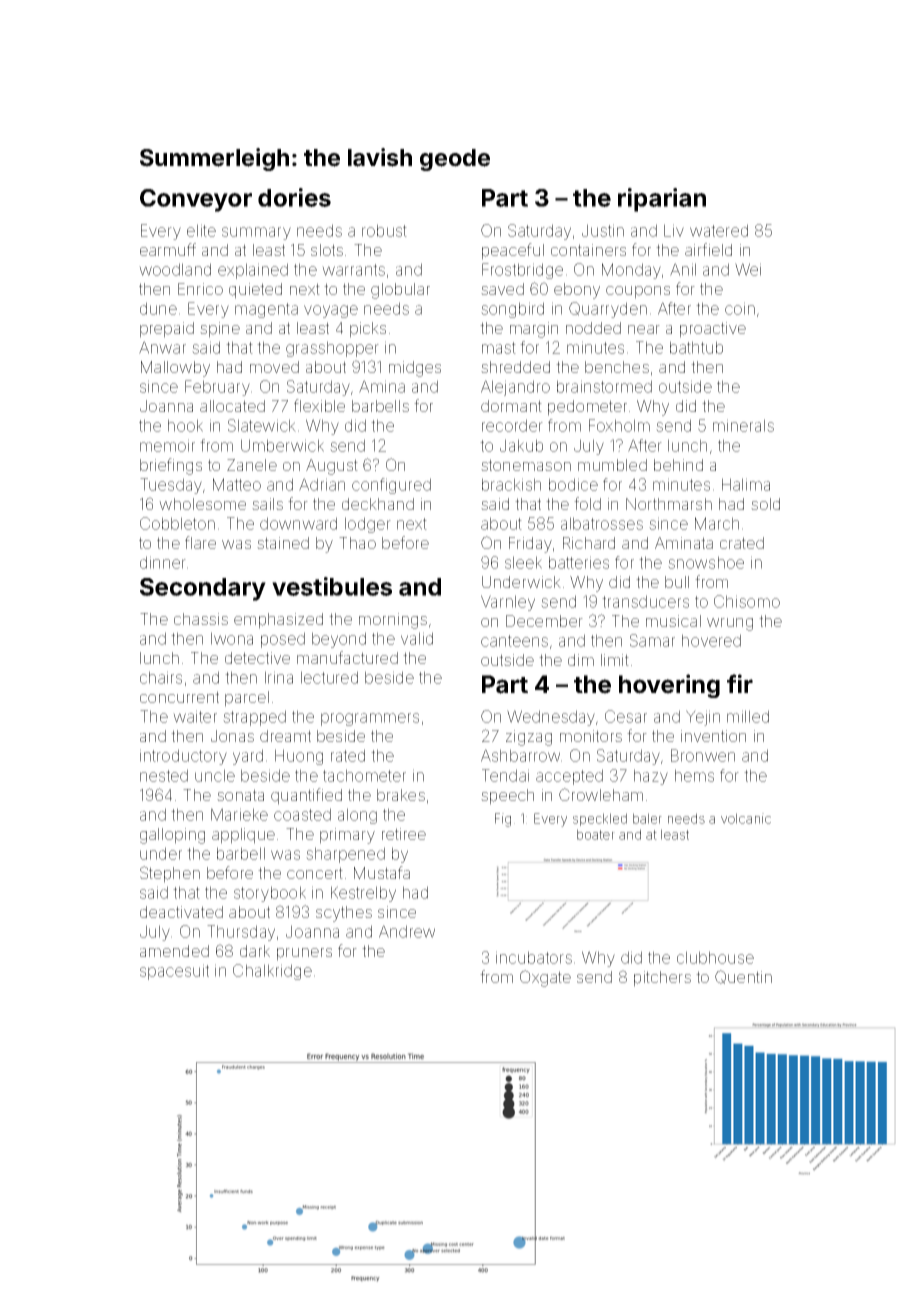 This screenshot has width=924, height=1314. What do you see at coordinates (384, 230) in the screenshot?
I see `robust` at bounding box center [384, 230].
